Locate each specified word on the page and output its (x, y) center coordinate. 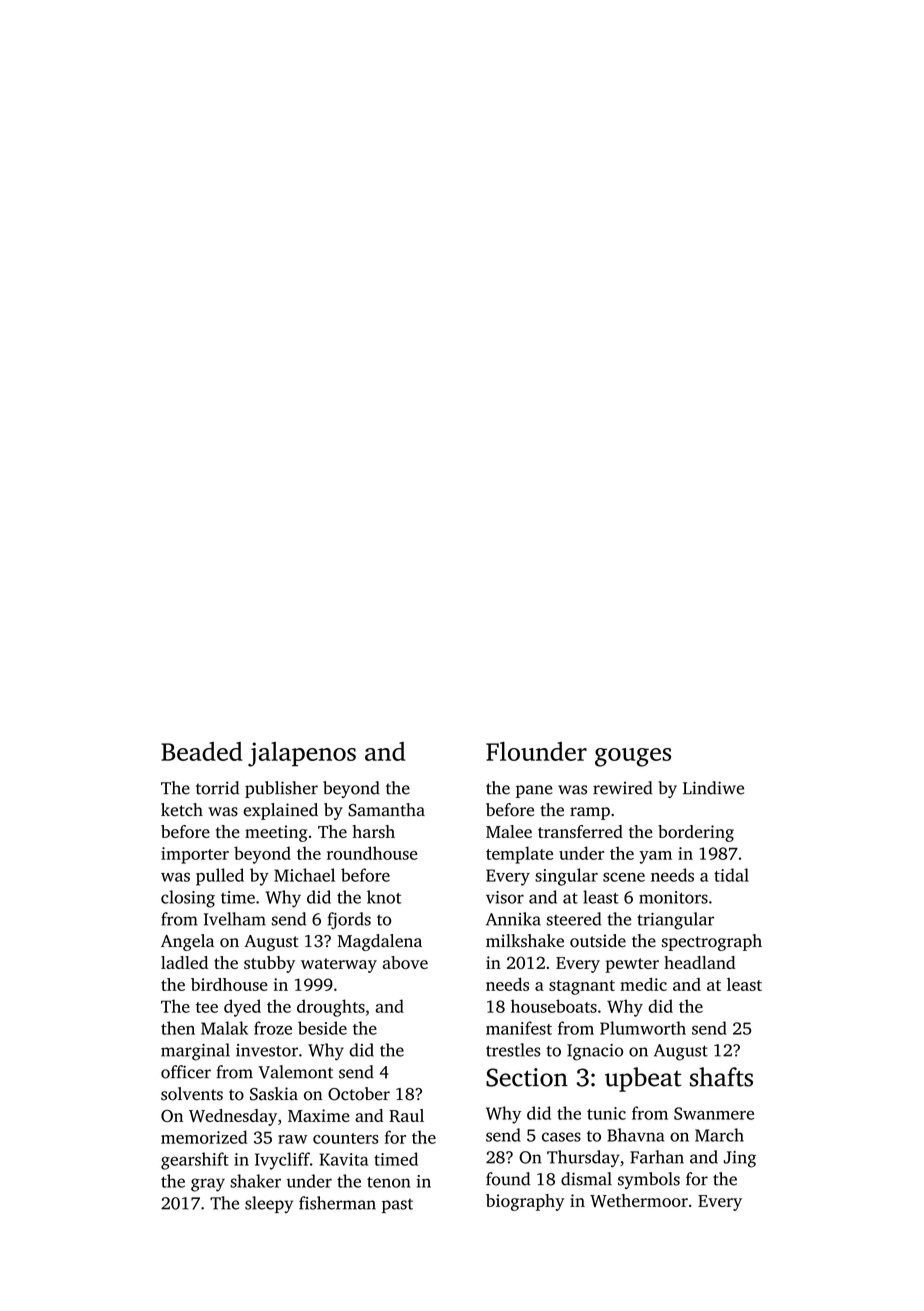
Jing (740, 1159)
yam (655, 857)
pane (534, 791)
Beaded (202, 751)
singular (566, 877)
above (405, 962)
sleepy (269, 1204)
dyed (242, 1008)
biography (525, 1202)
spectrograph (712, 942)
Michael (304, 875)
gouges (633, 757)
